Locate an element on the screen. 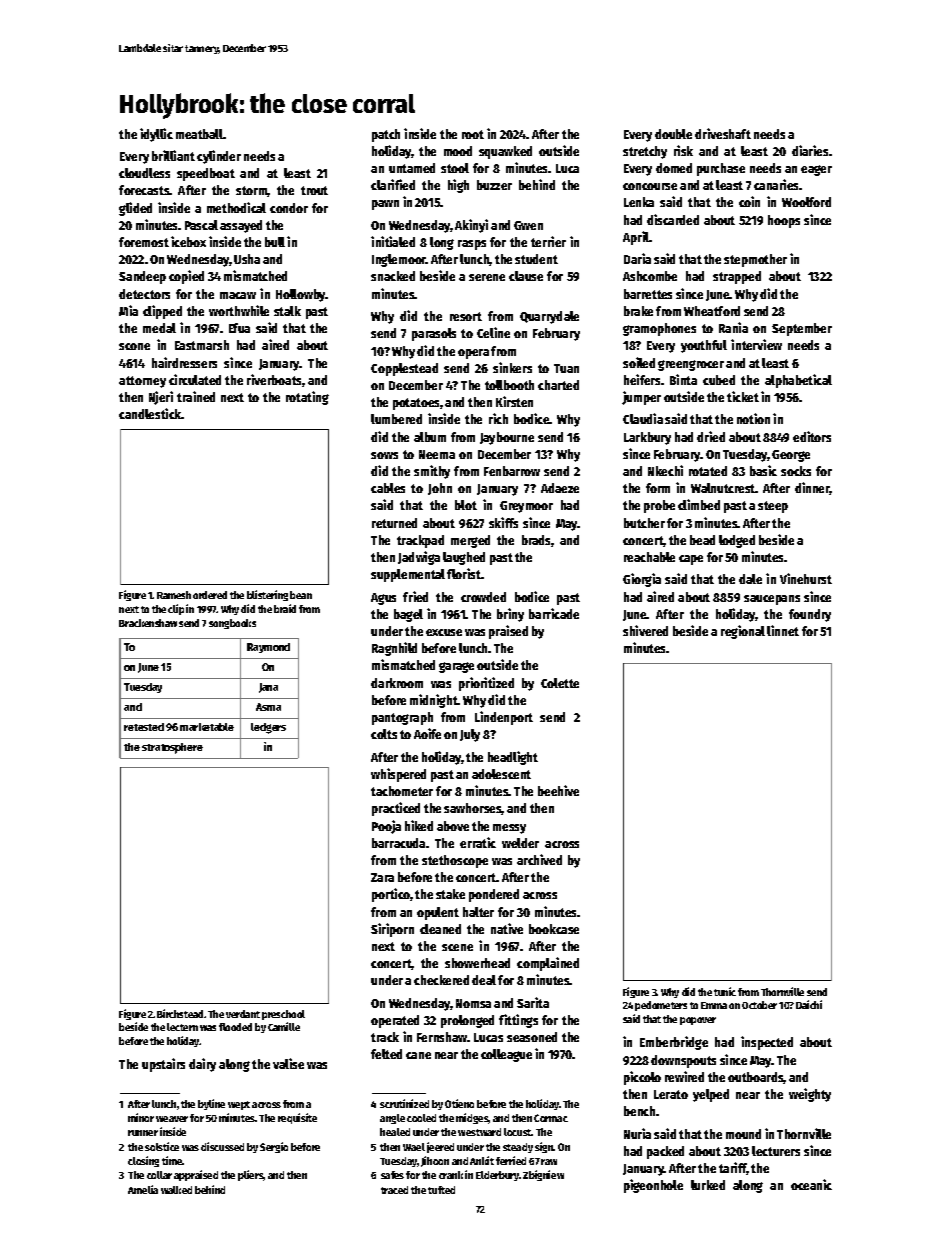  attorney is located at coordinates (142, 382).
